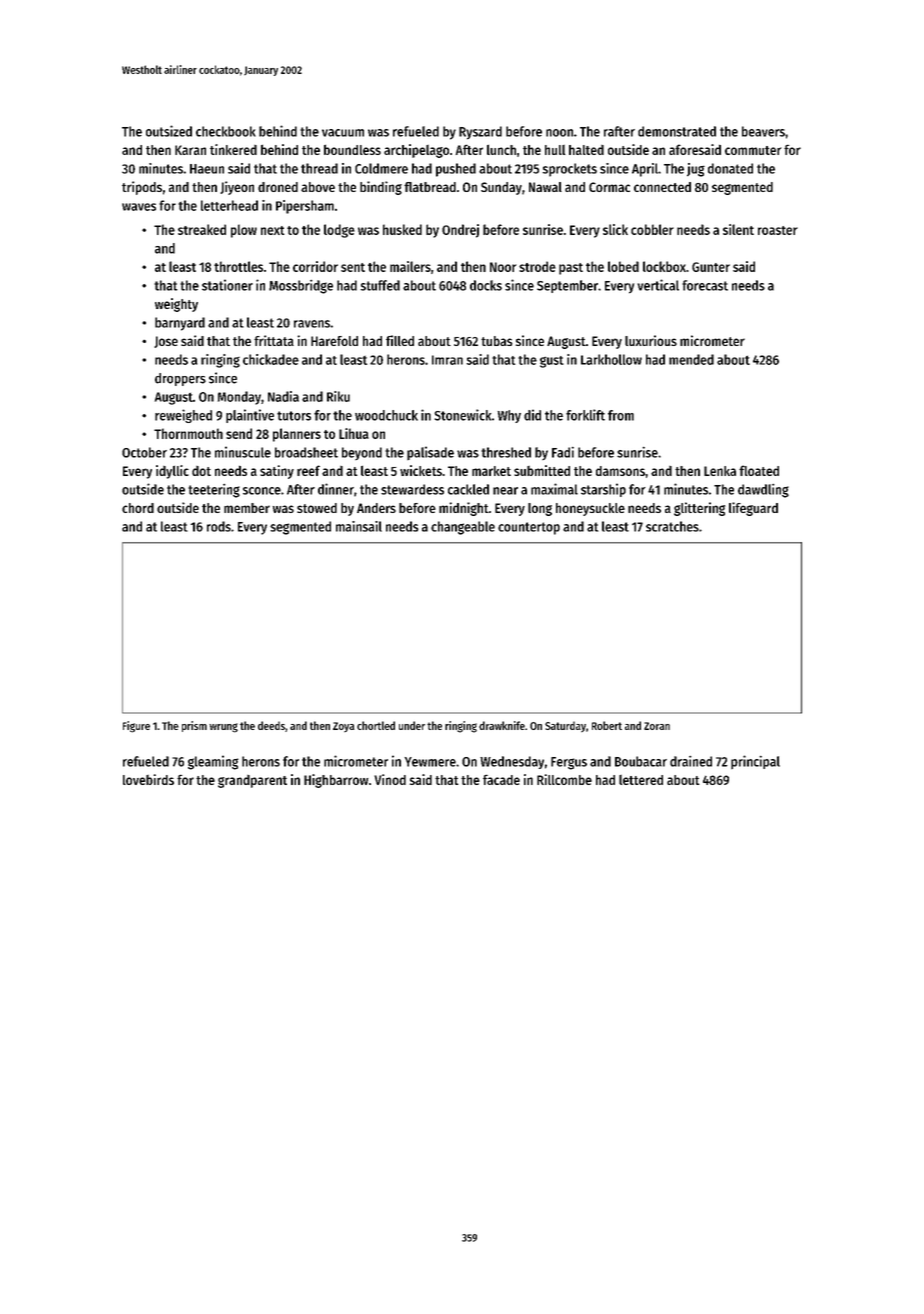 The image size is (924, 1314). What do you see at coordinates (400, 340) in the screenshot?
I see `filled` at bounding box center [400, 340].
